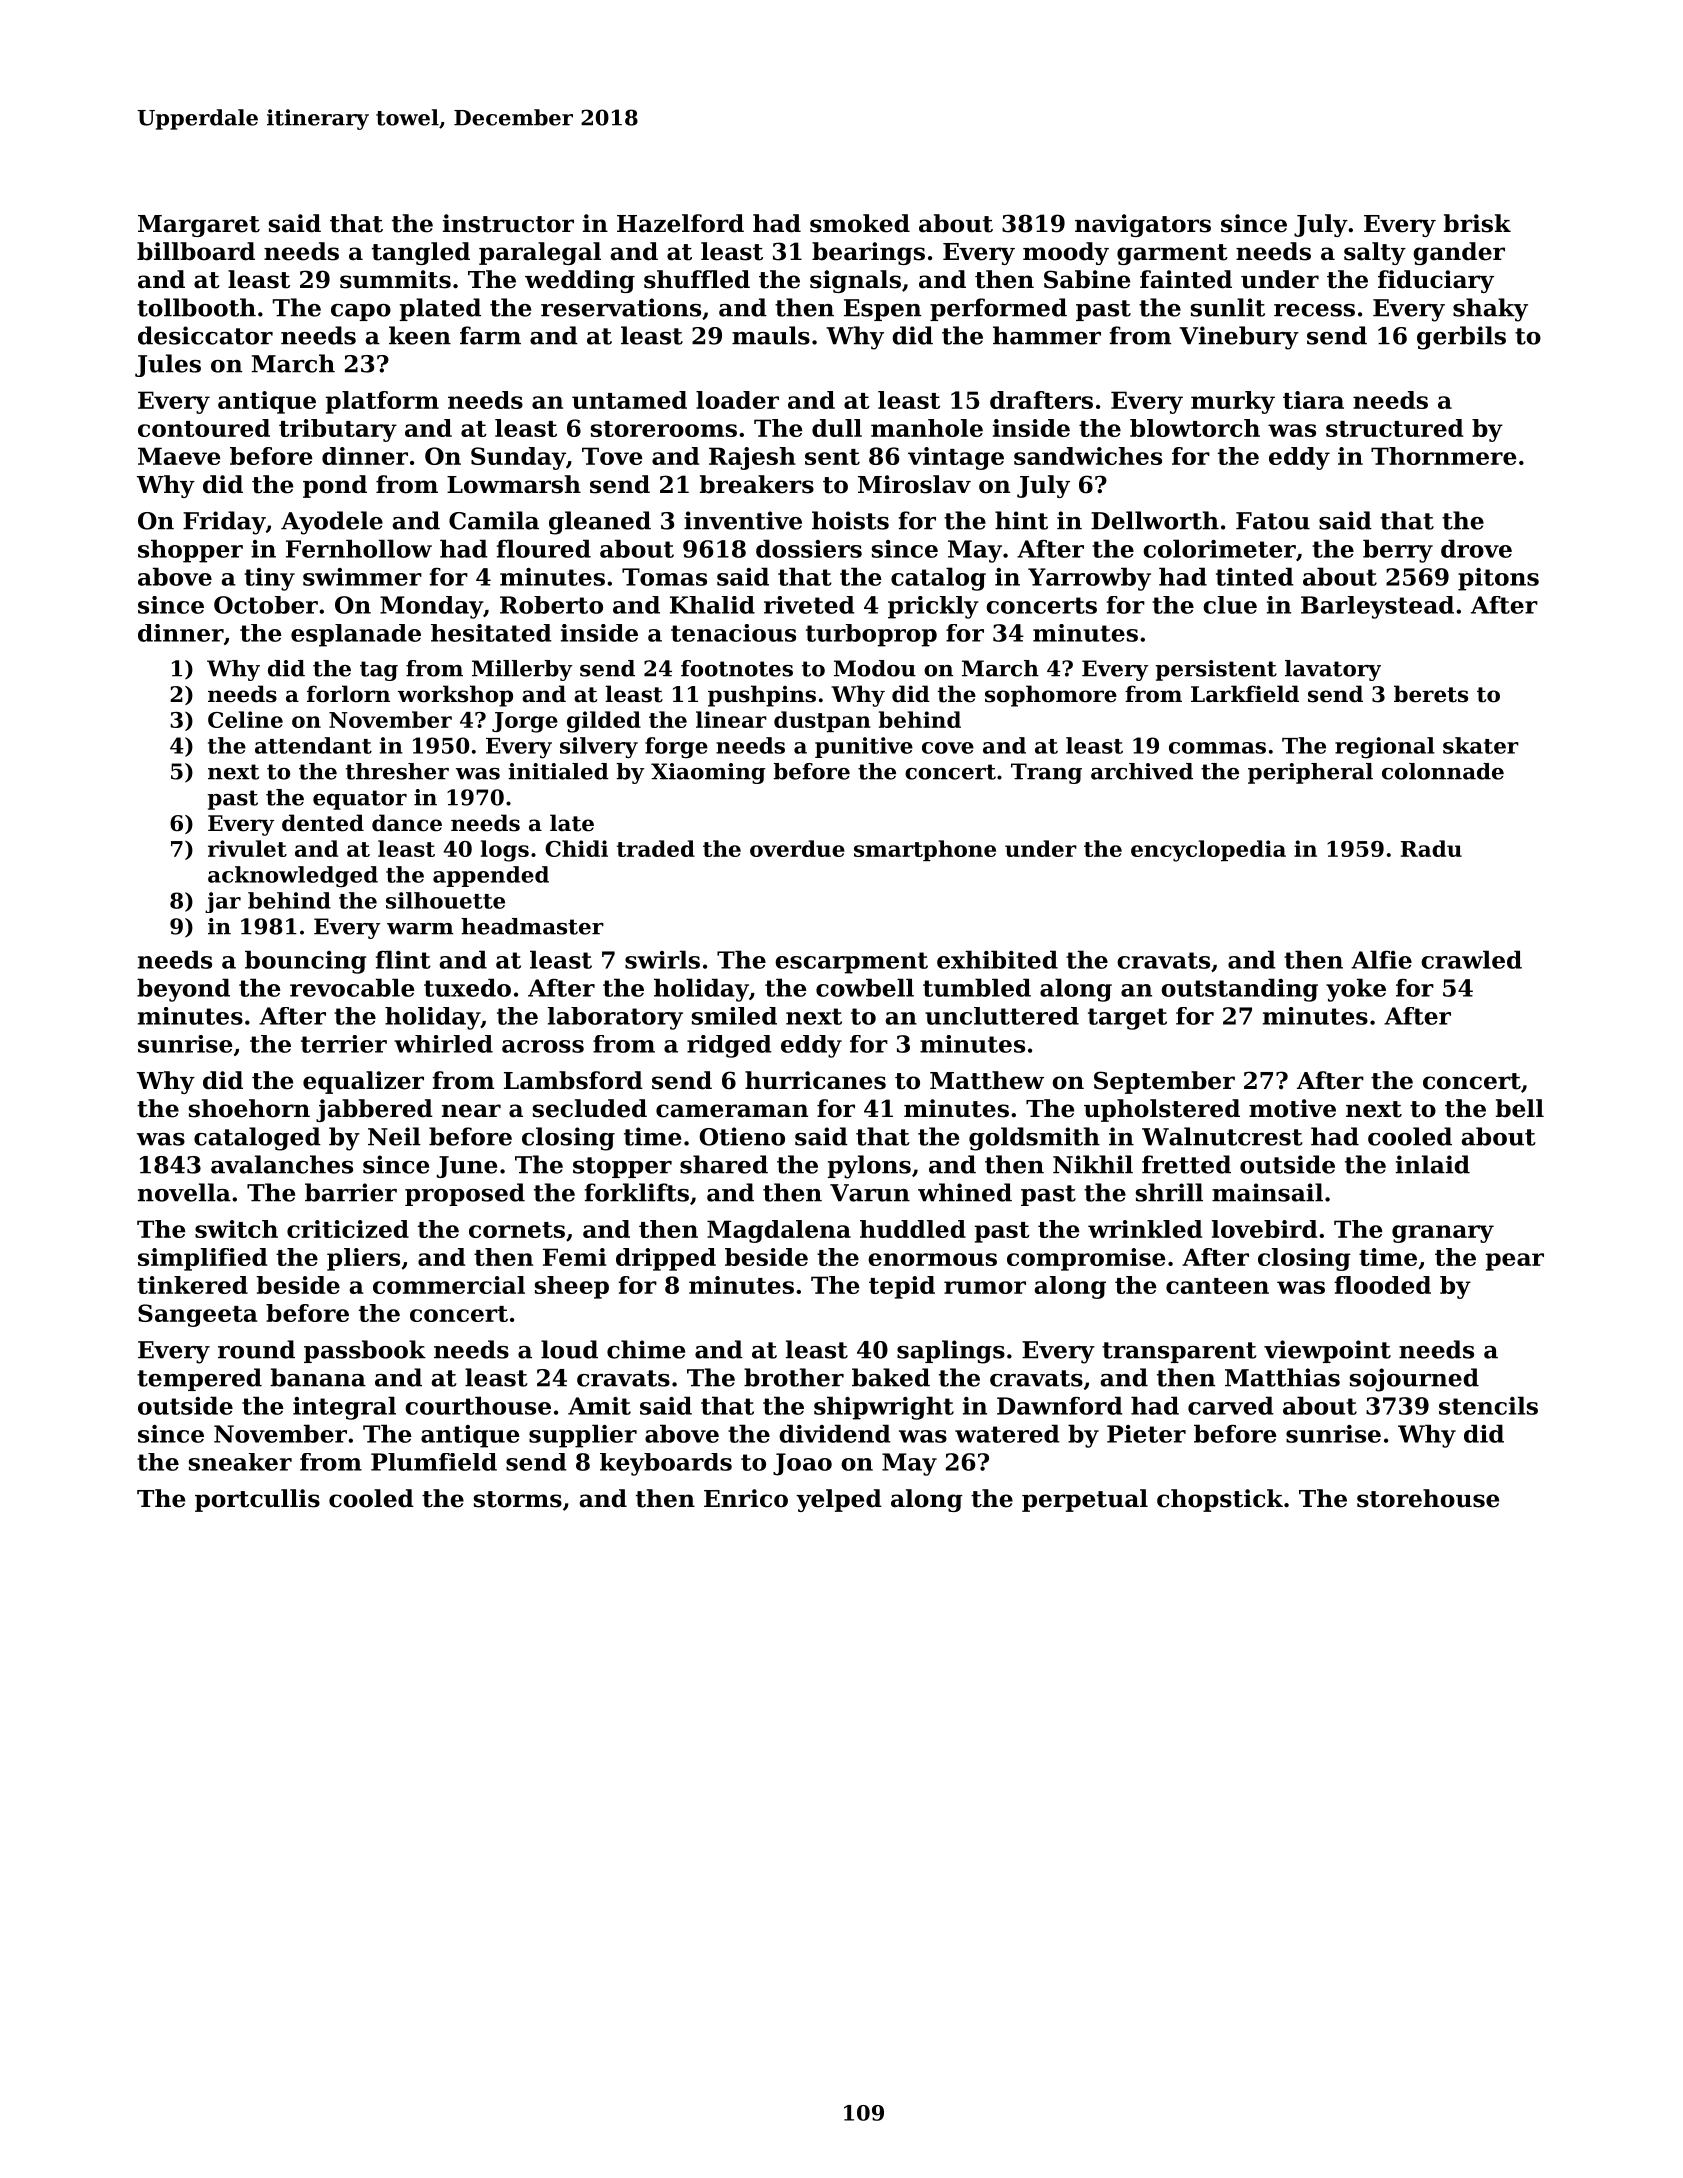 Image resolution: width=1683 pixels, height=2178 pixels. Describe the element at coordinates (518, 1499) in the page. I see `storms` at that location.
